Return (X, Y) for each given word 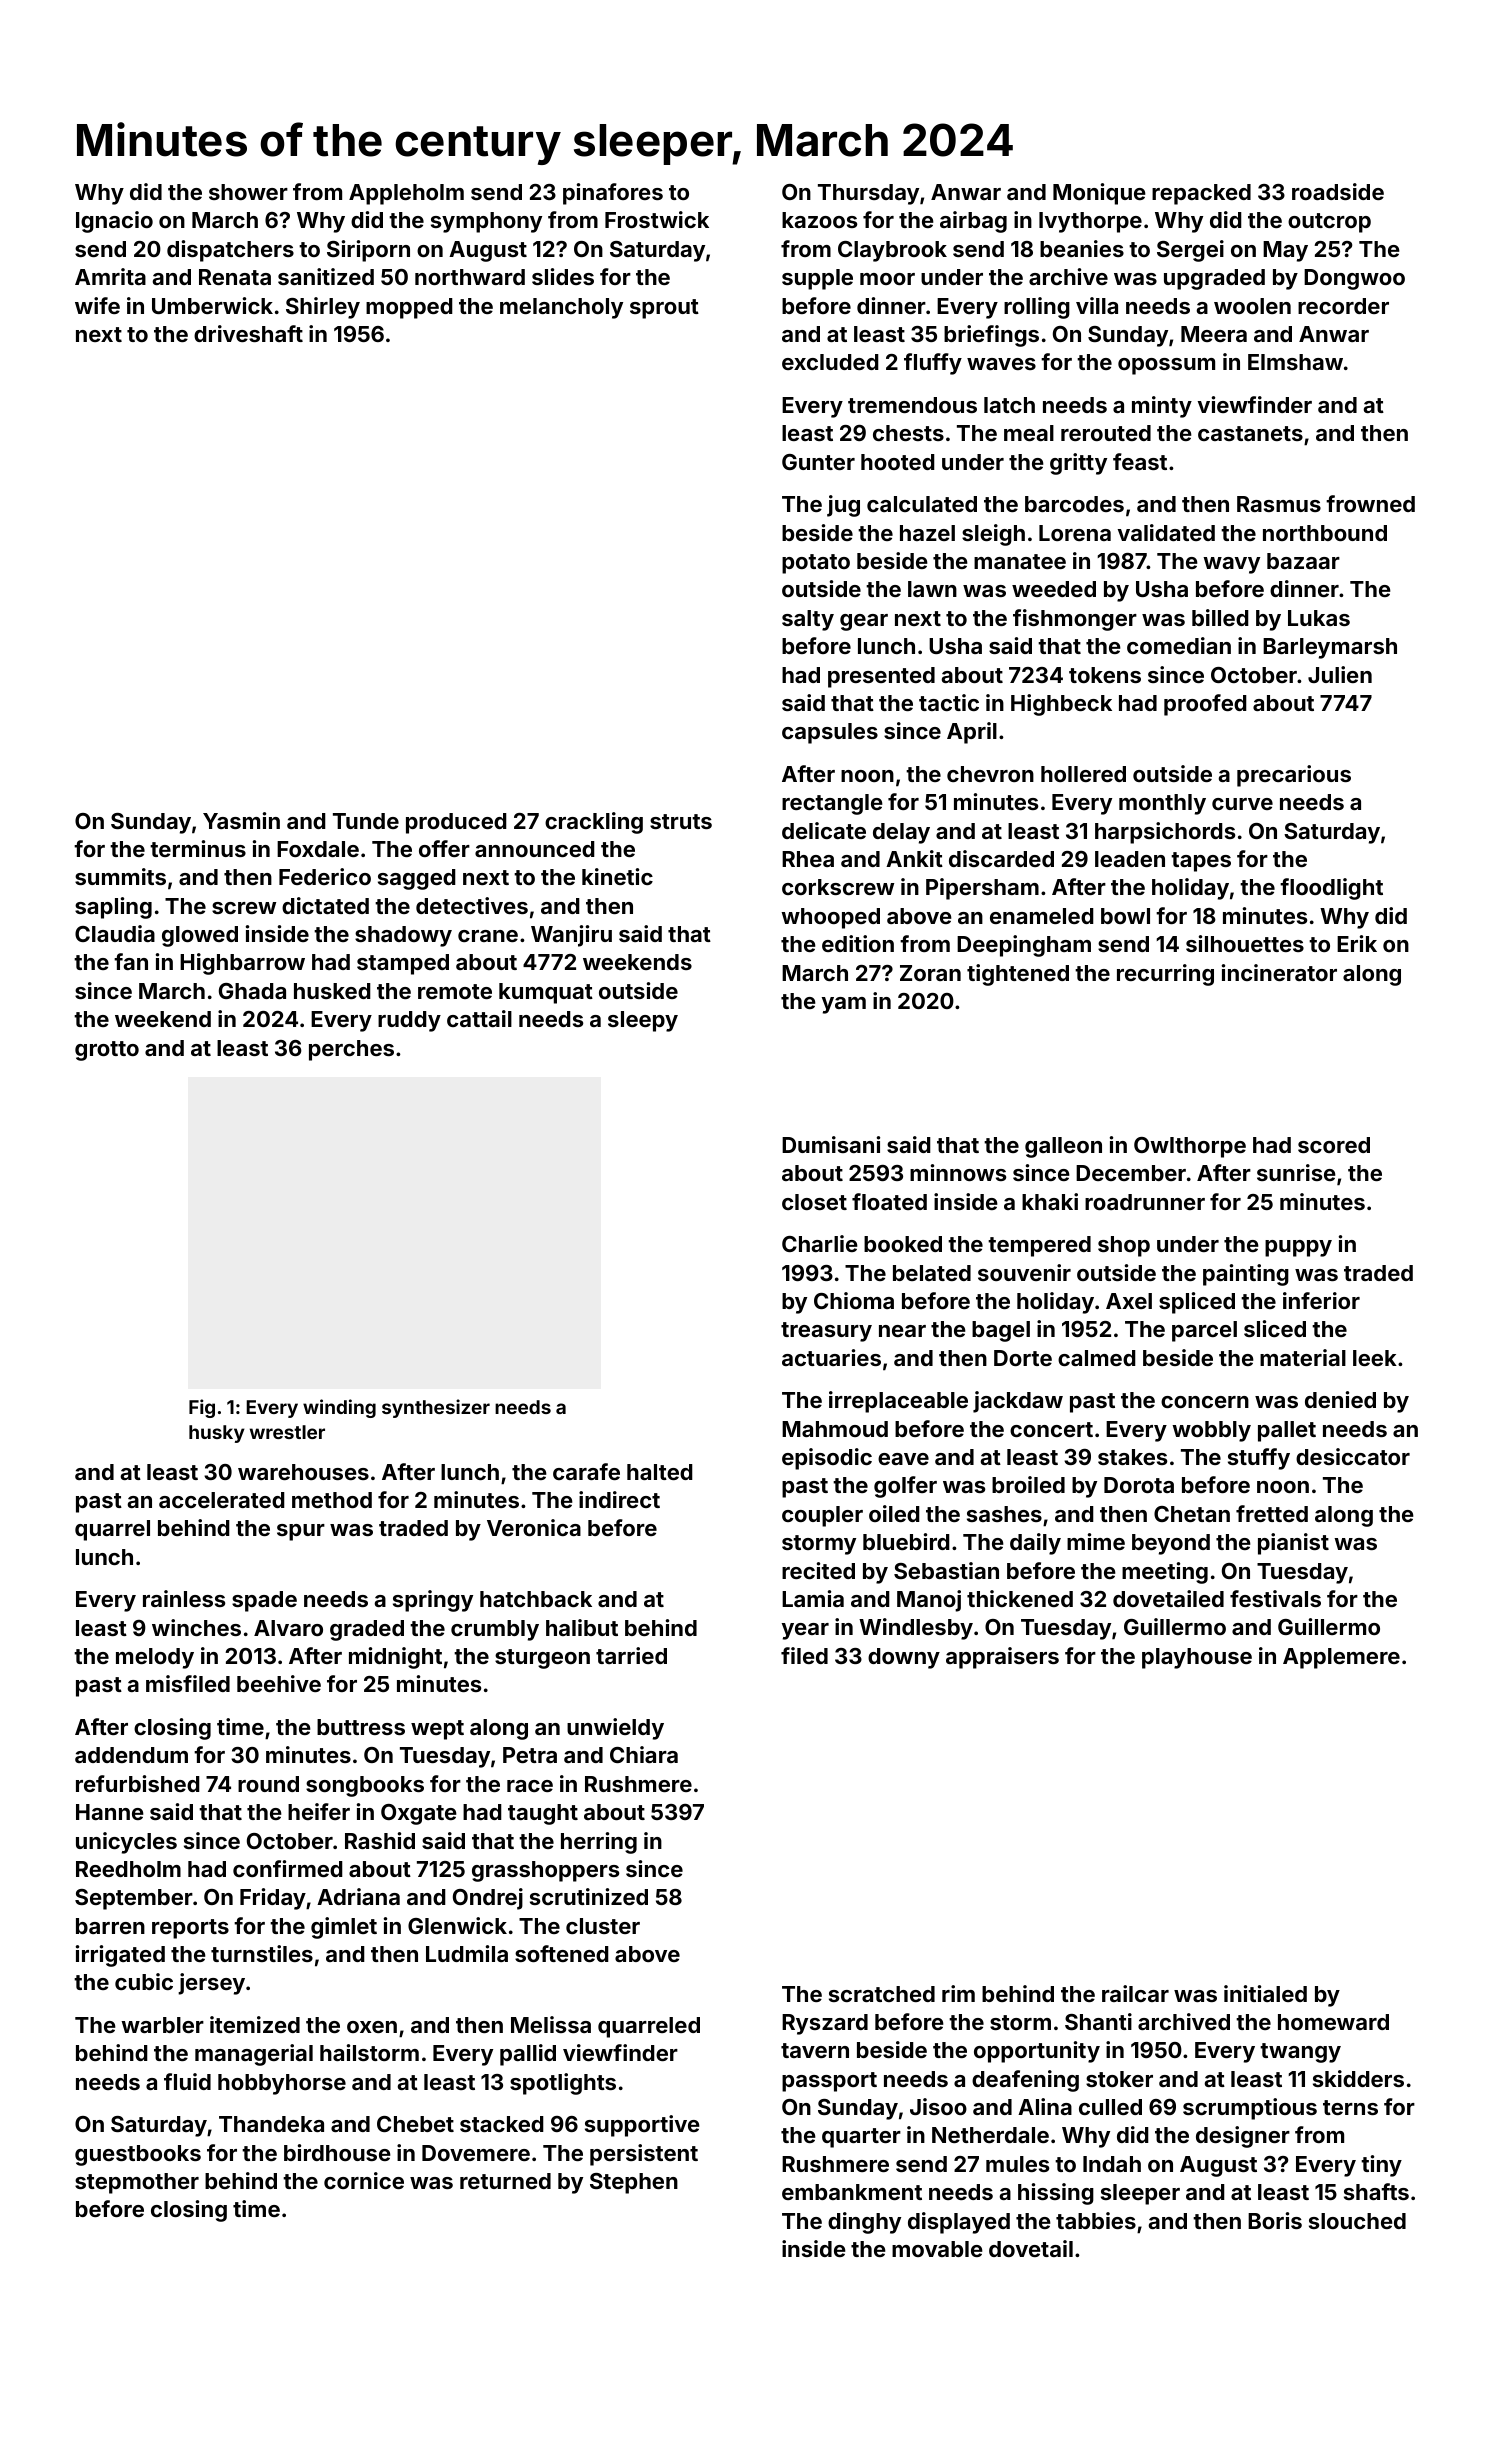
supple (817, 279)
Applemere (1341, 1658)
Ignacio (114, 222)
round (268, 1784)
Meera (1214, 334)
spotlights (563, 2084)
